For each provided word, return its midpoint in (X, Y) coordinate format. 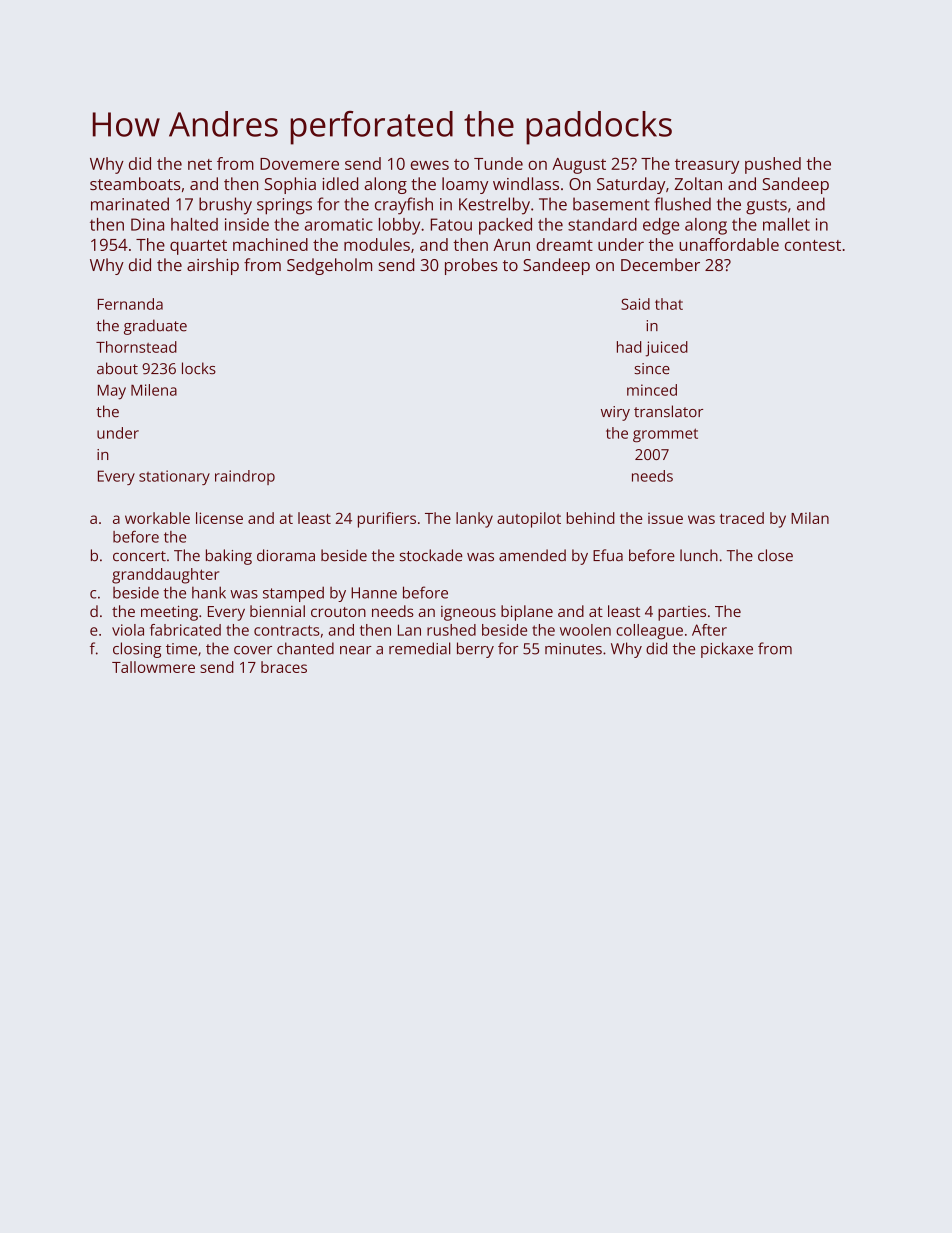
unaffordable (729, 244)
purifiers (387, 520)
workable (157, 518)
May (112, 392)
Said (635, 304)
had (629, 347)
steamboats (135, 183)
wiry (615, 413)
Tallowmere (153, 667)
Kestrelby (494, 206)
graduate (155, 327)
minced (652, 390)
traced (742, 518)
